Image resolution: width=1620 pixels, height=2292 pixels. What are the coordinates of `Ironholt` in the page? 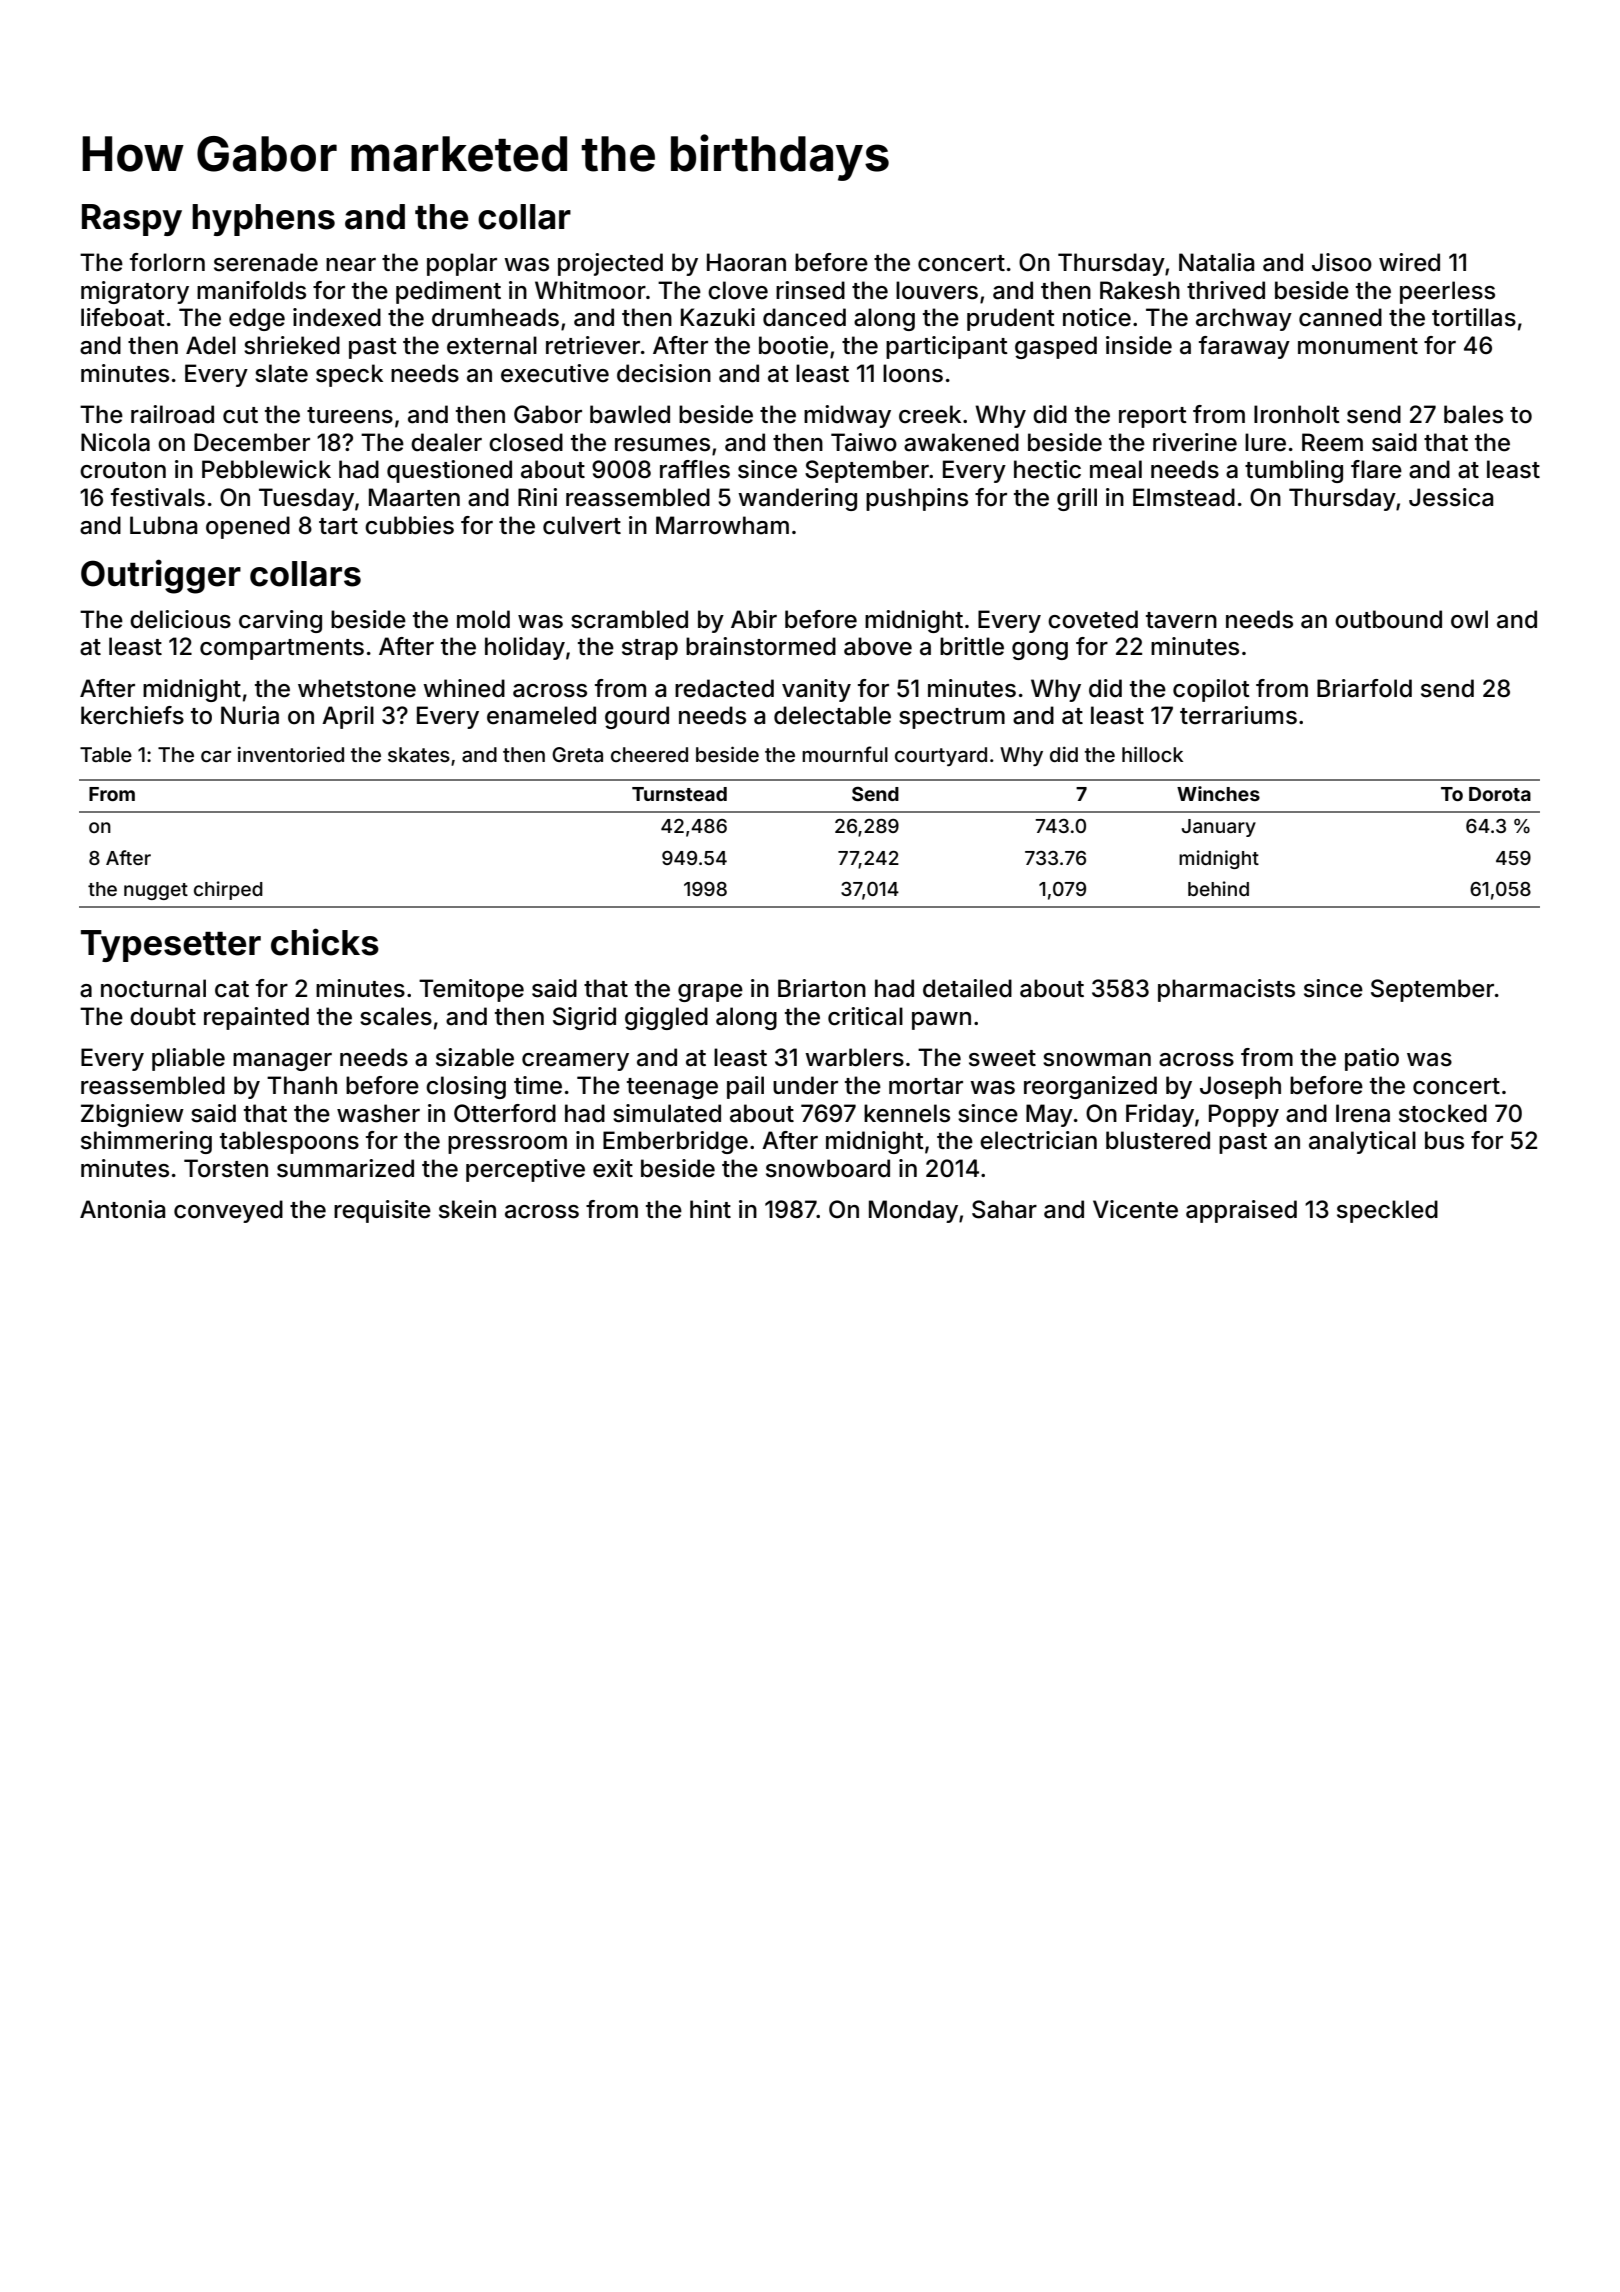 It's located at (1297, 414).
